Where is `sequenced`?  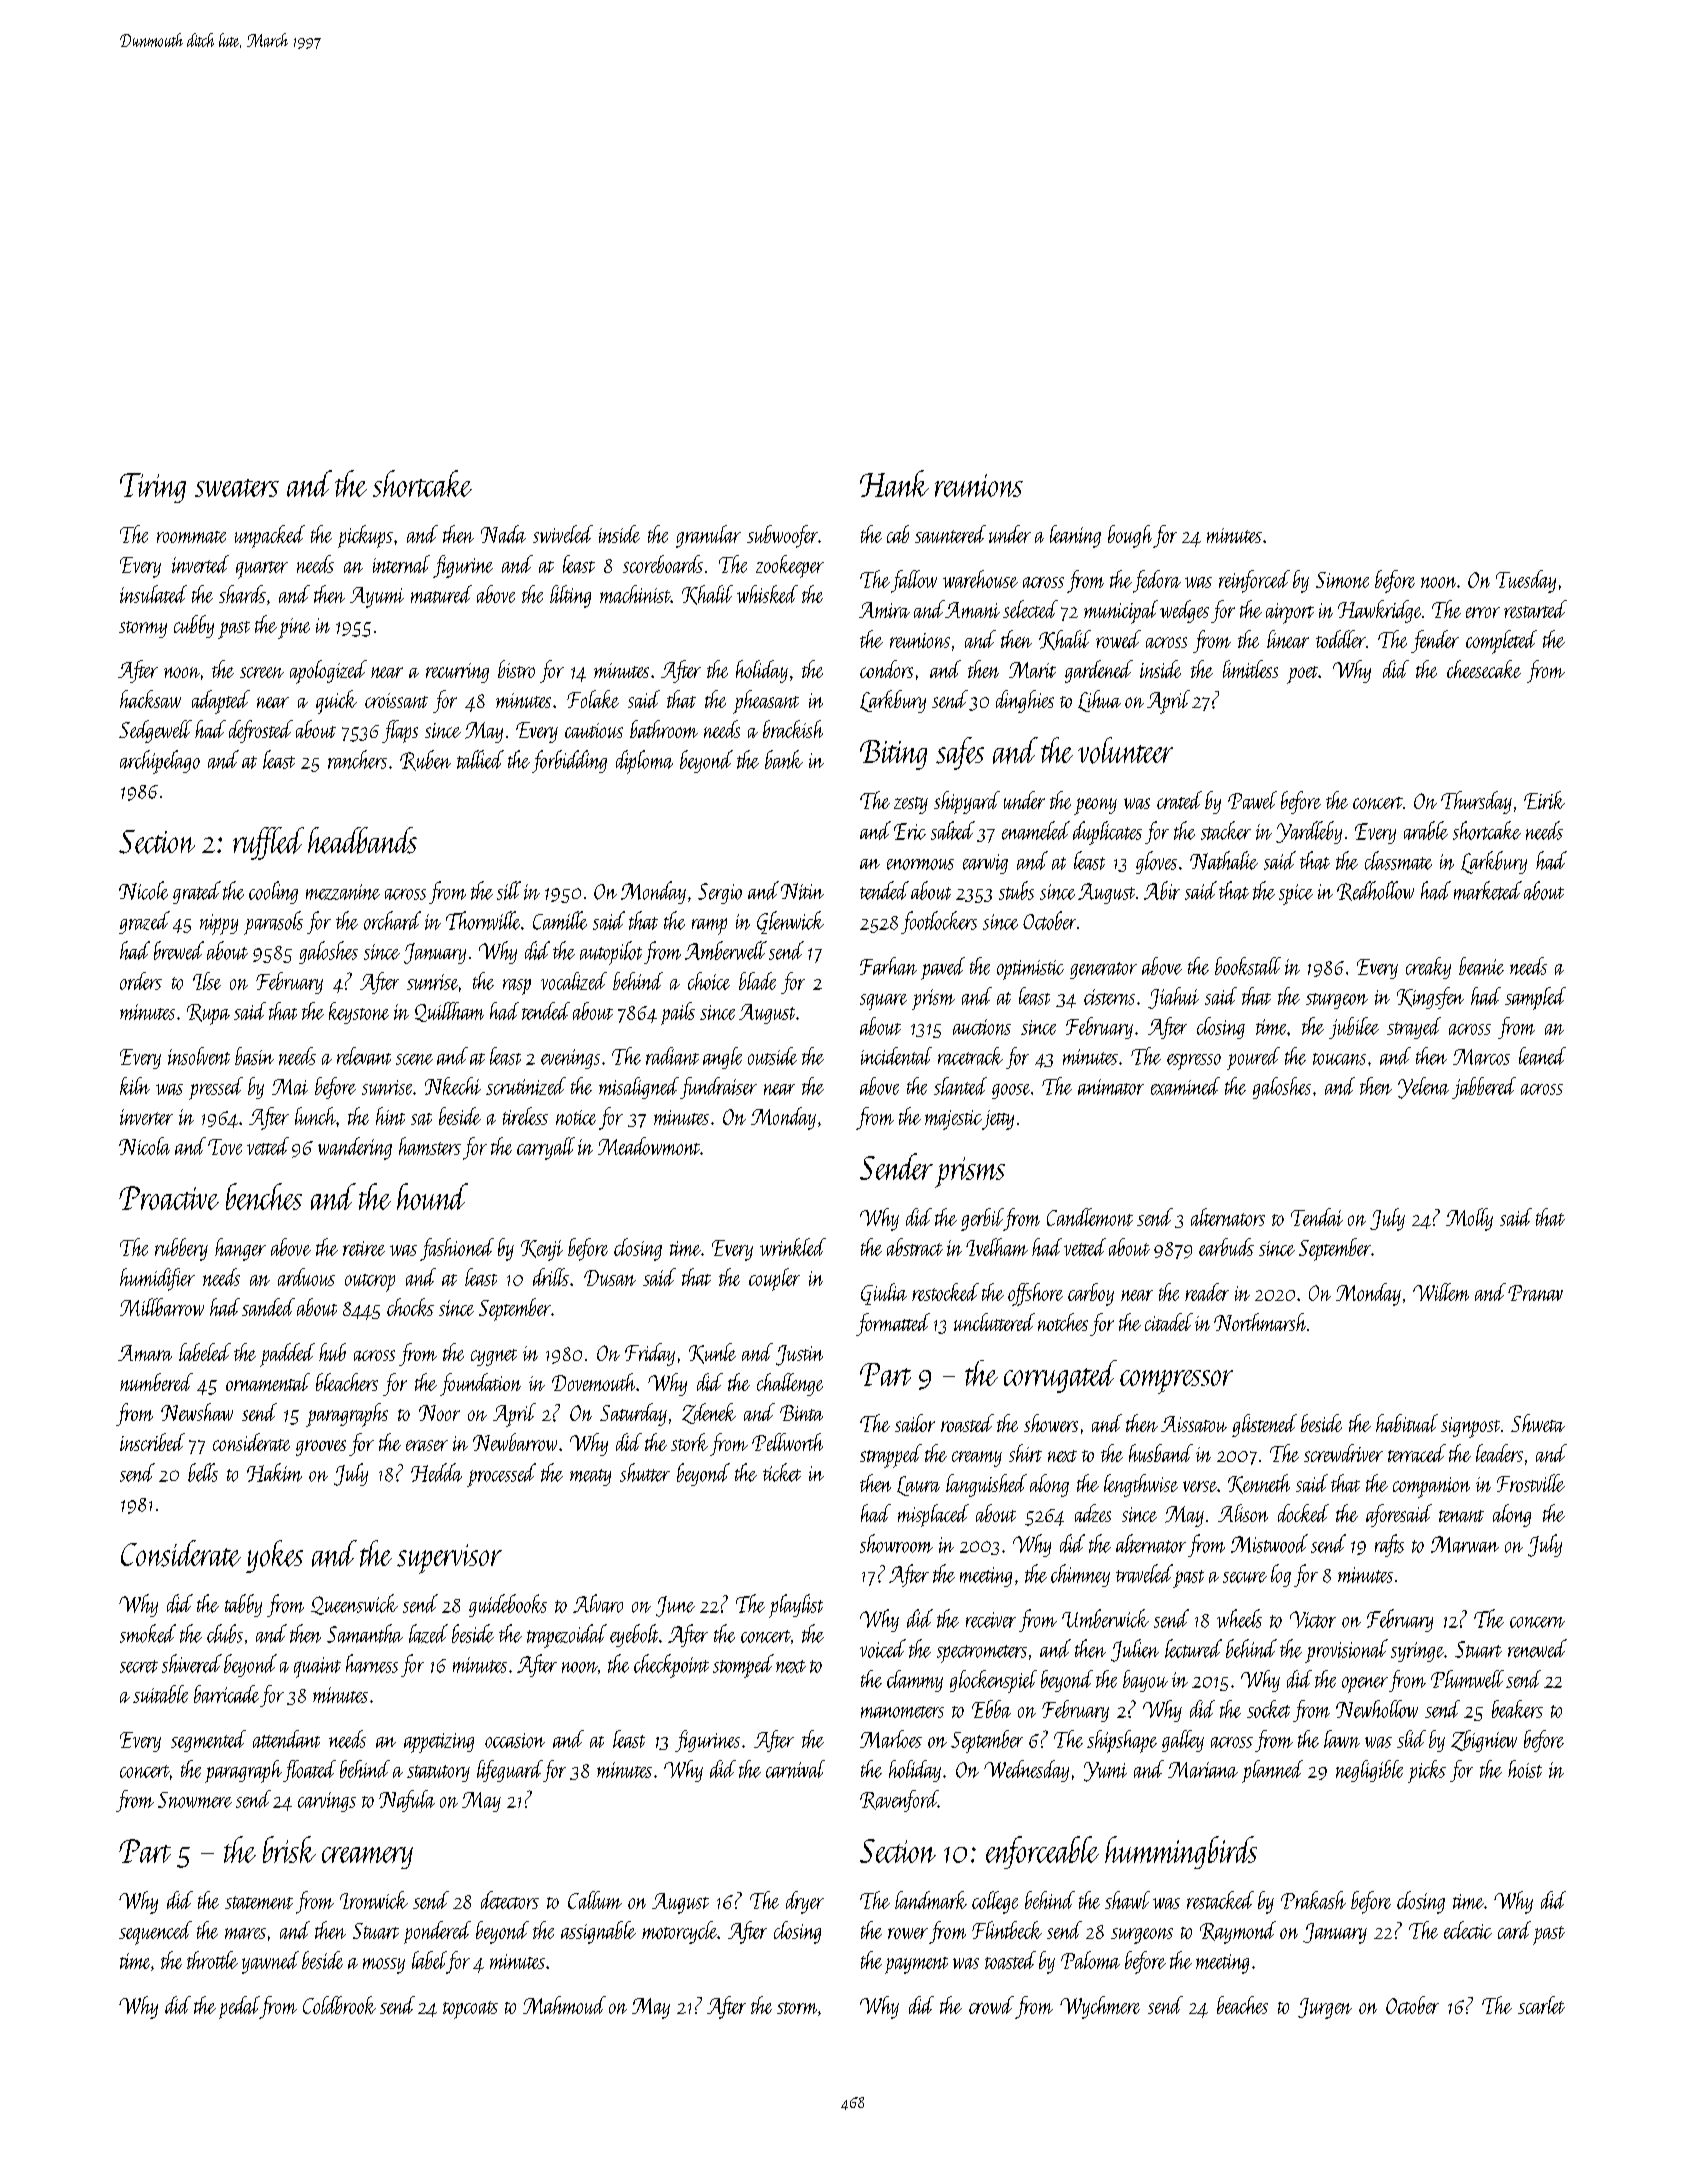 sequenced is located at coordinates (155, 1933).
